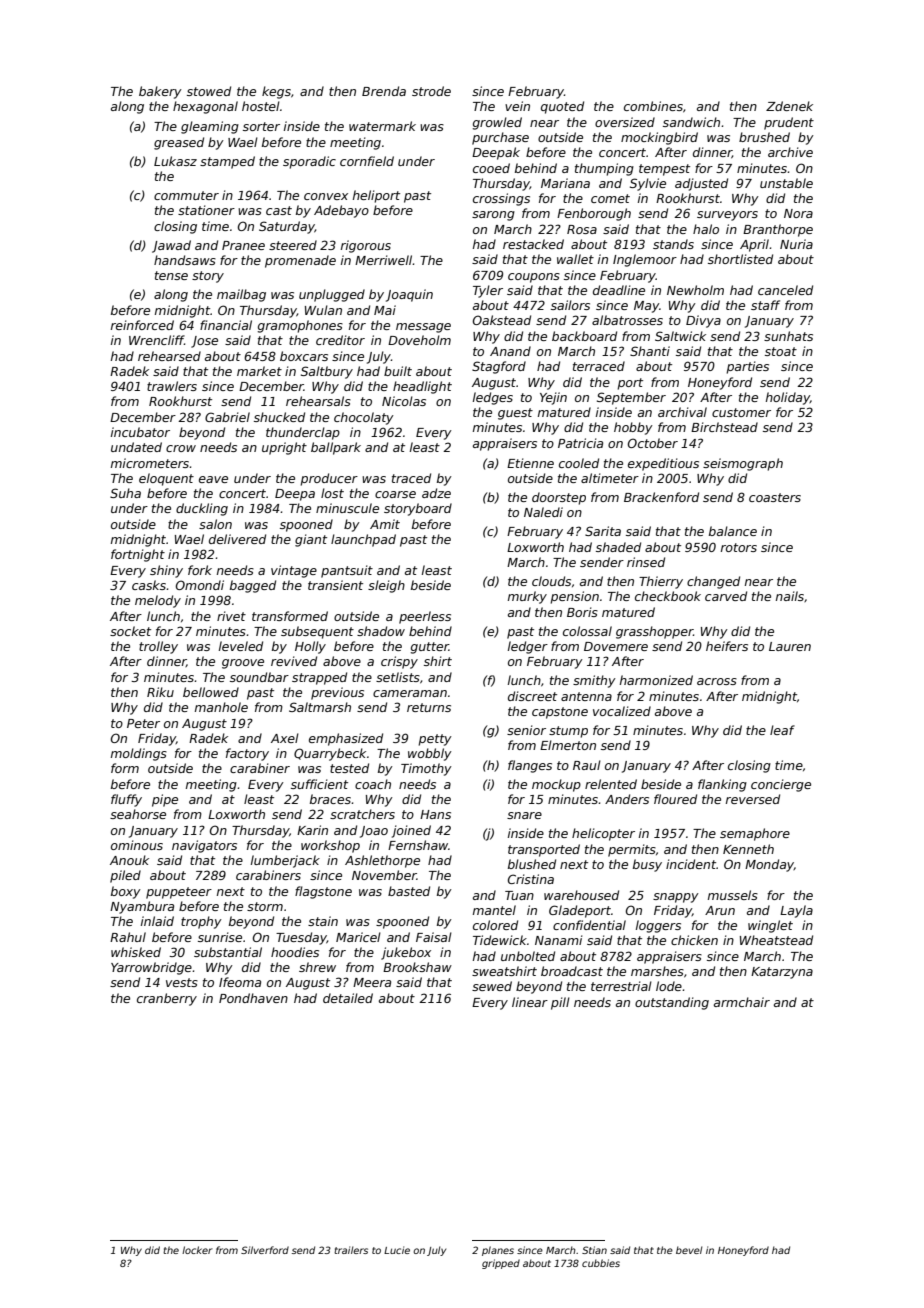  I want to click on Lauren, so click(790, 646).
